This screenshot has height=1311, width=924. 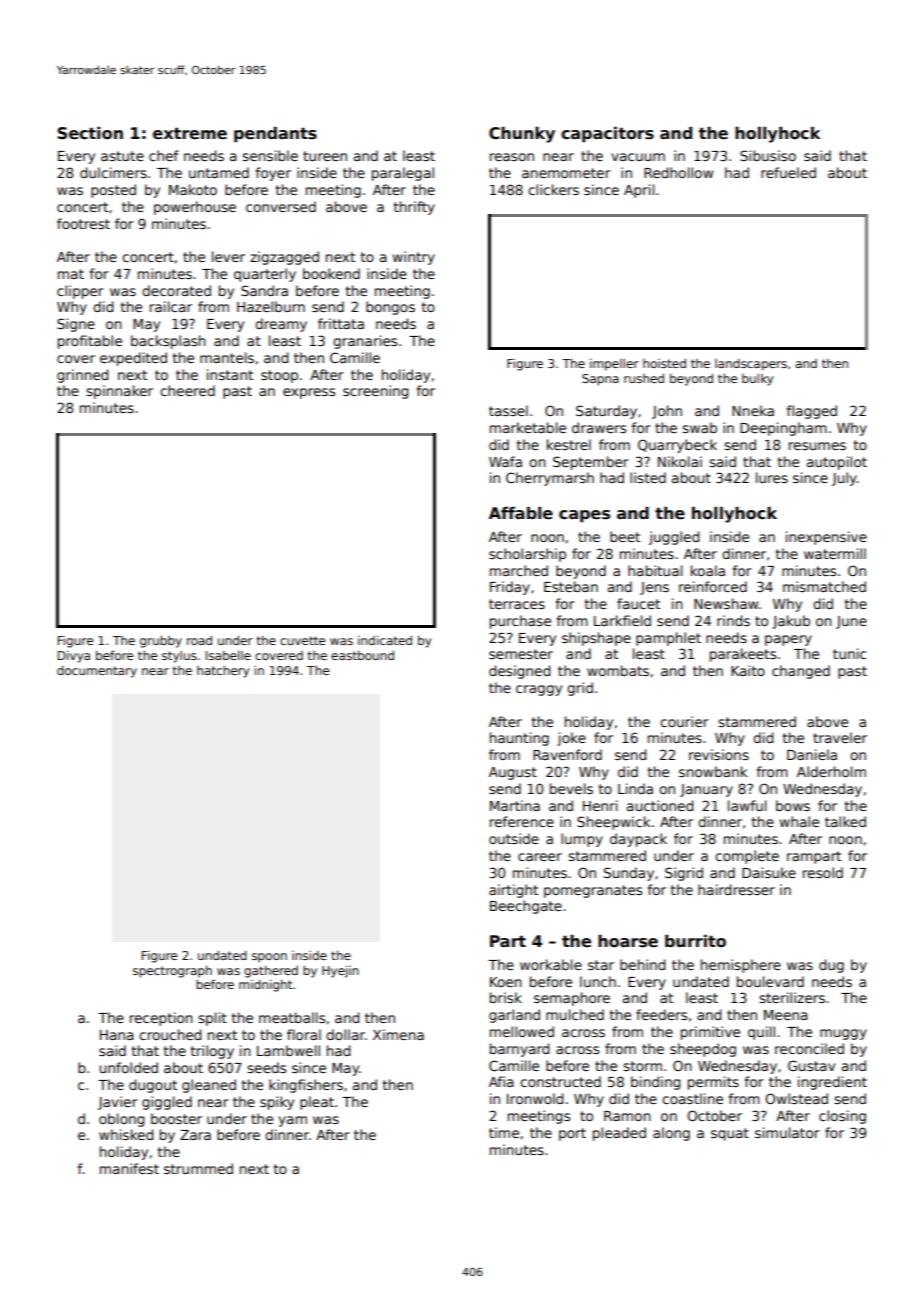 What do you see at coordinates (390, 308) in the screenshot?
I see `bongos` at bounding box center [390, 308].
